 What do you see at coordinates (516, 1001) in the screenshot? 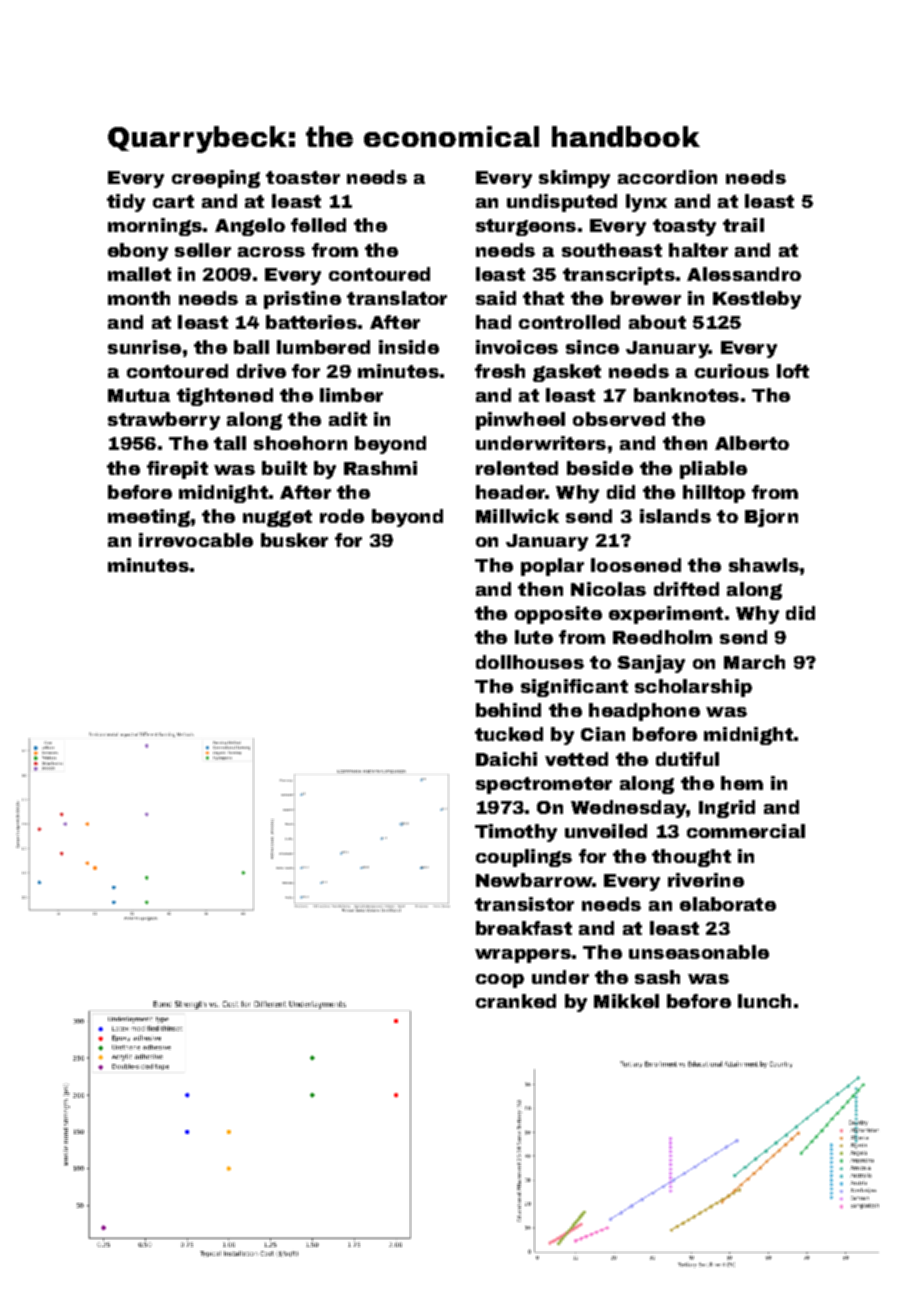
I see `cranked` at bounding box center [516, 1001].
